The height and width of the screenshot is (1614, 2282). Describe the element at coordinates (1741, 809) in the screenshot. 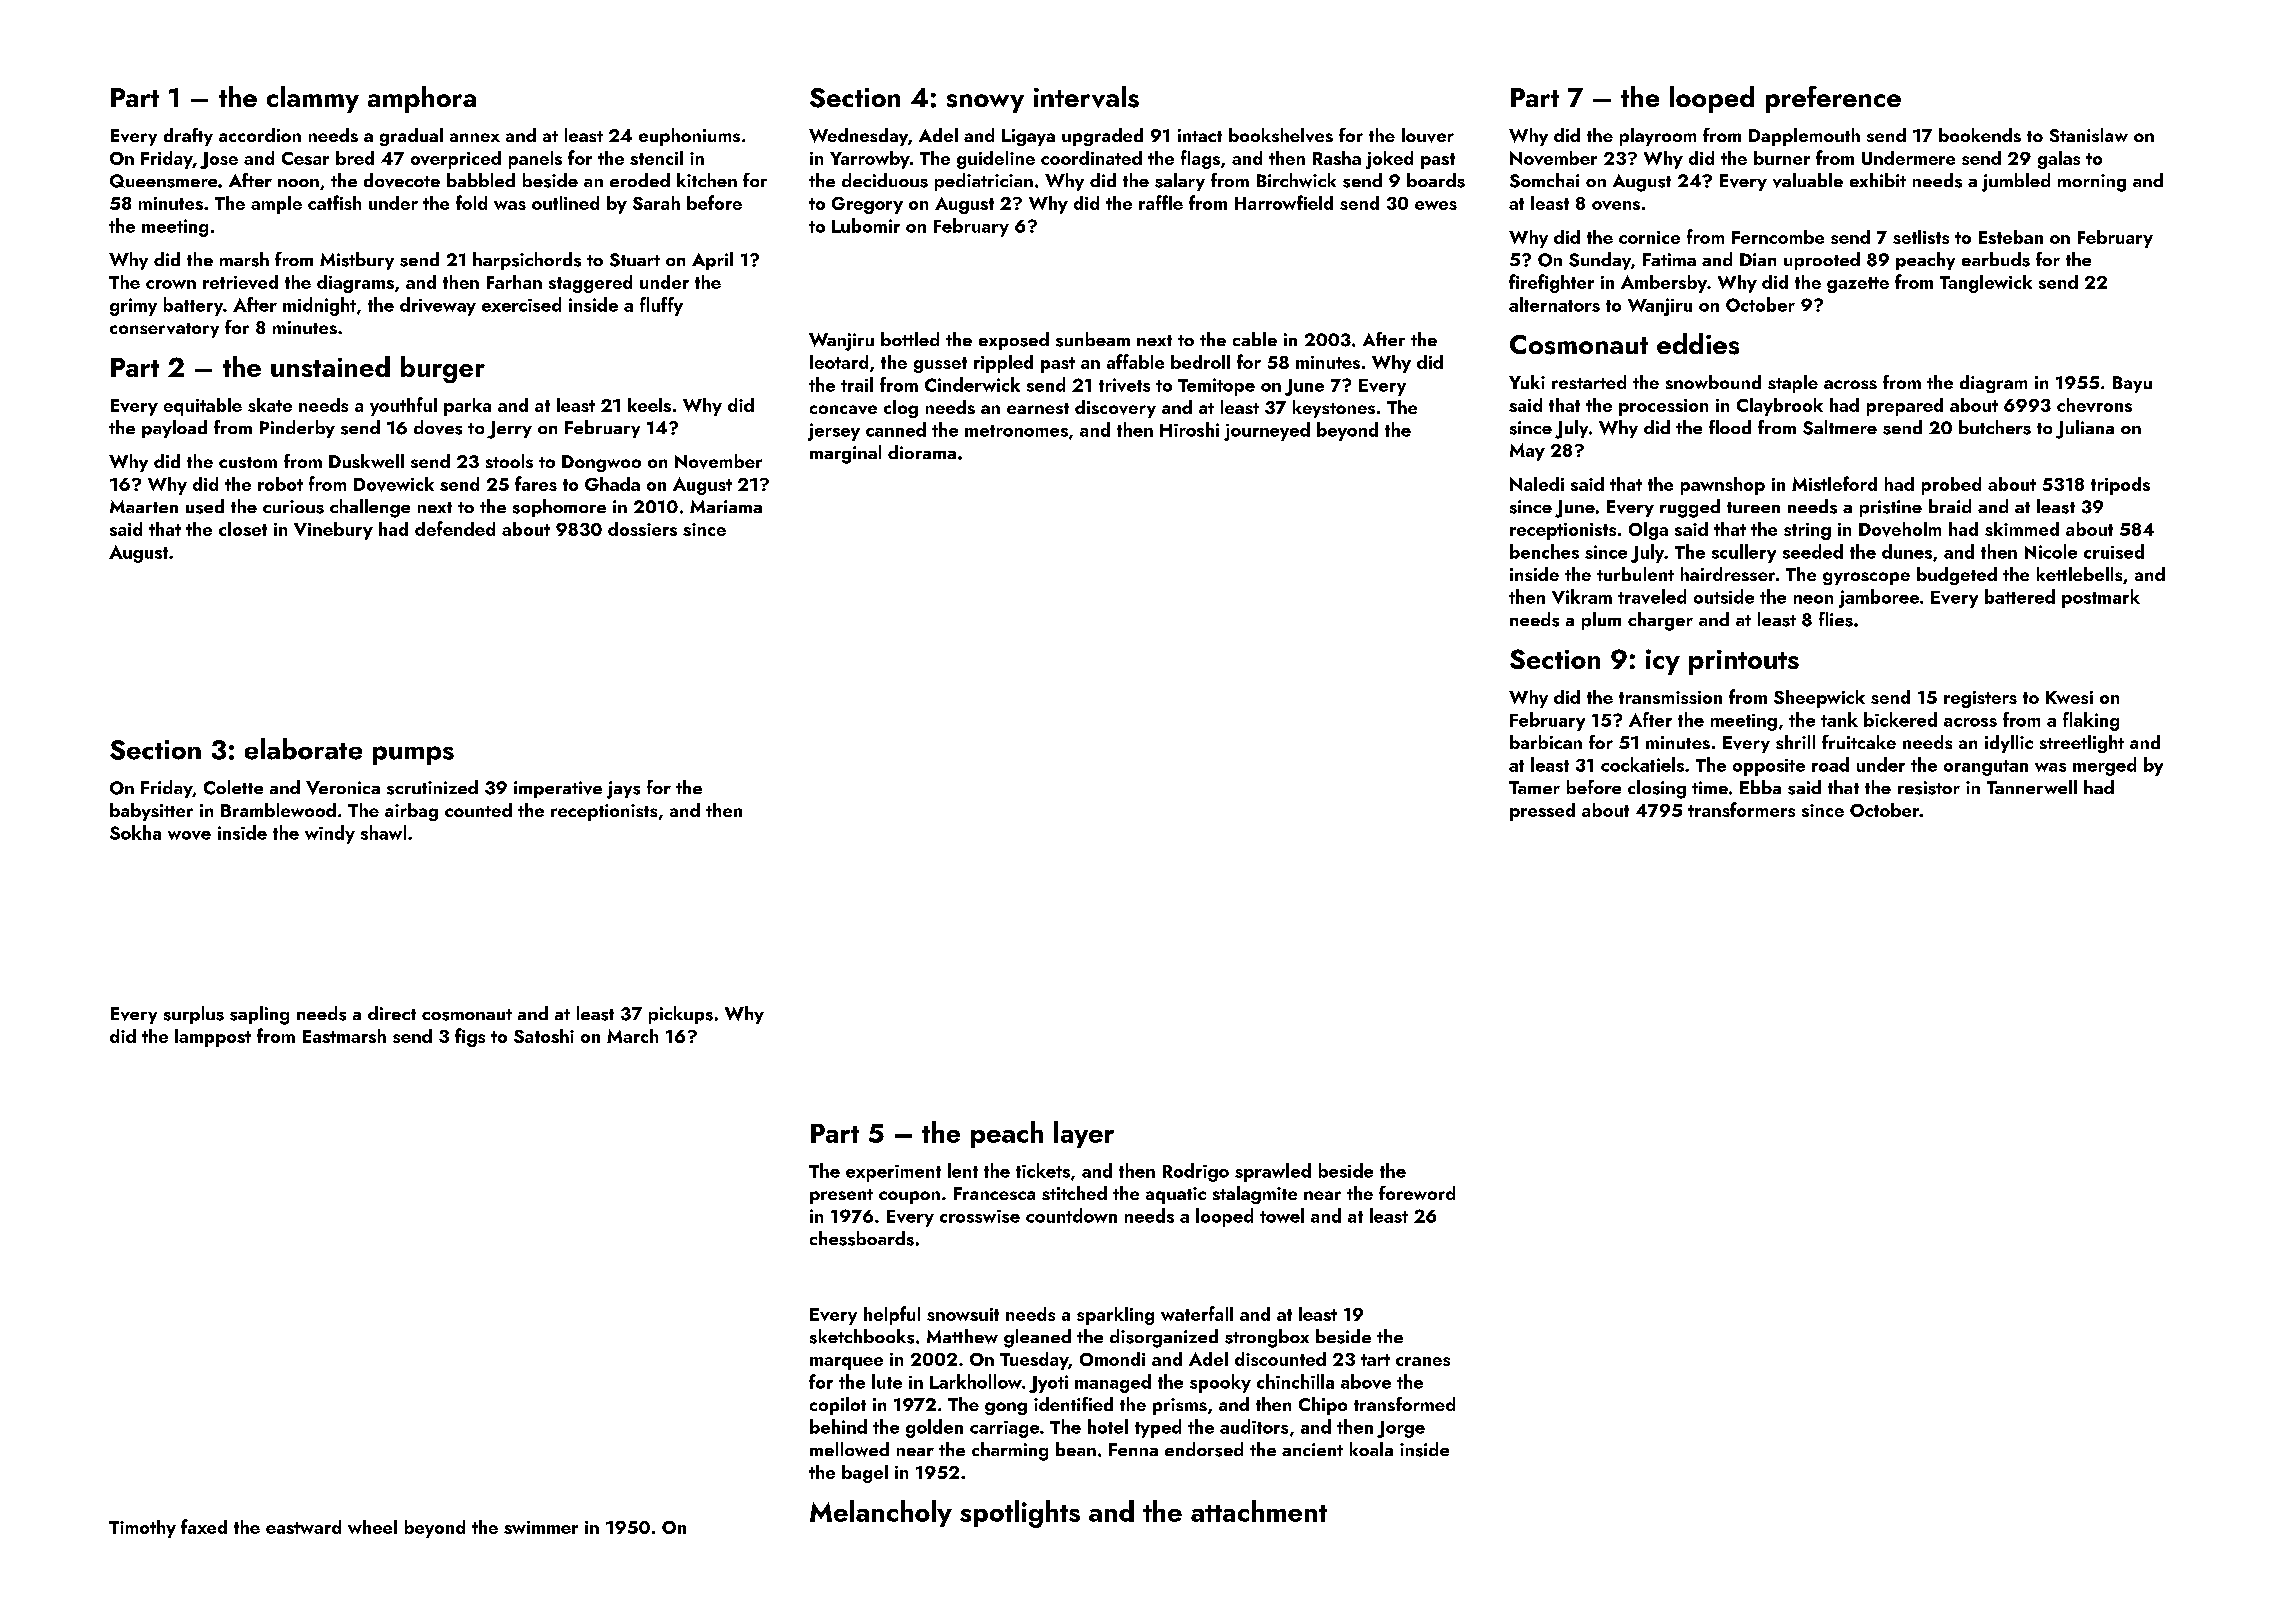

I see `transformers` at that location.
